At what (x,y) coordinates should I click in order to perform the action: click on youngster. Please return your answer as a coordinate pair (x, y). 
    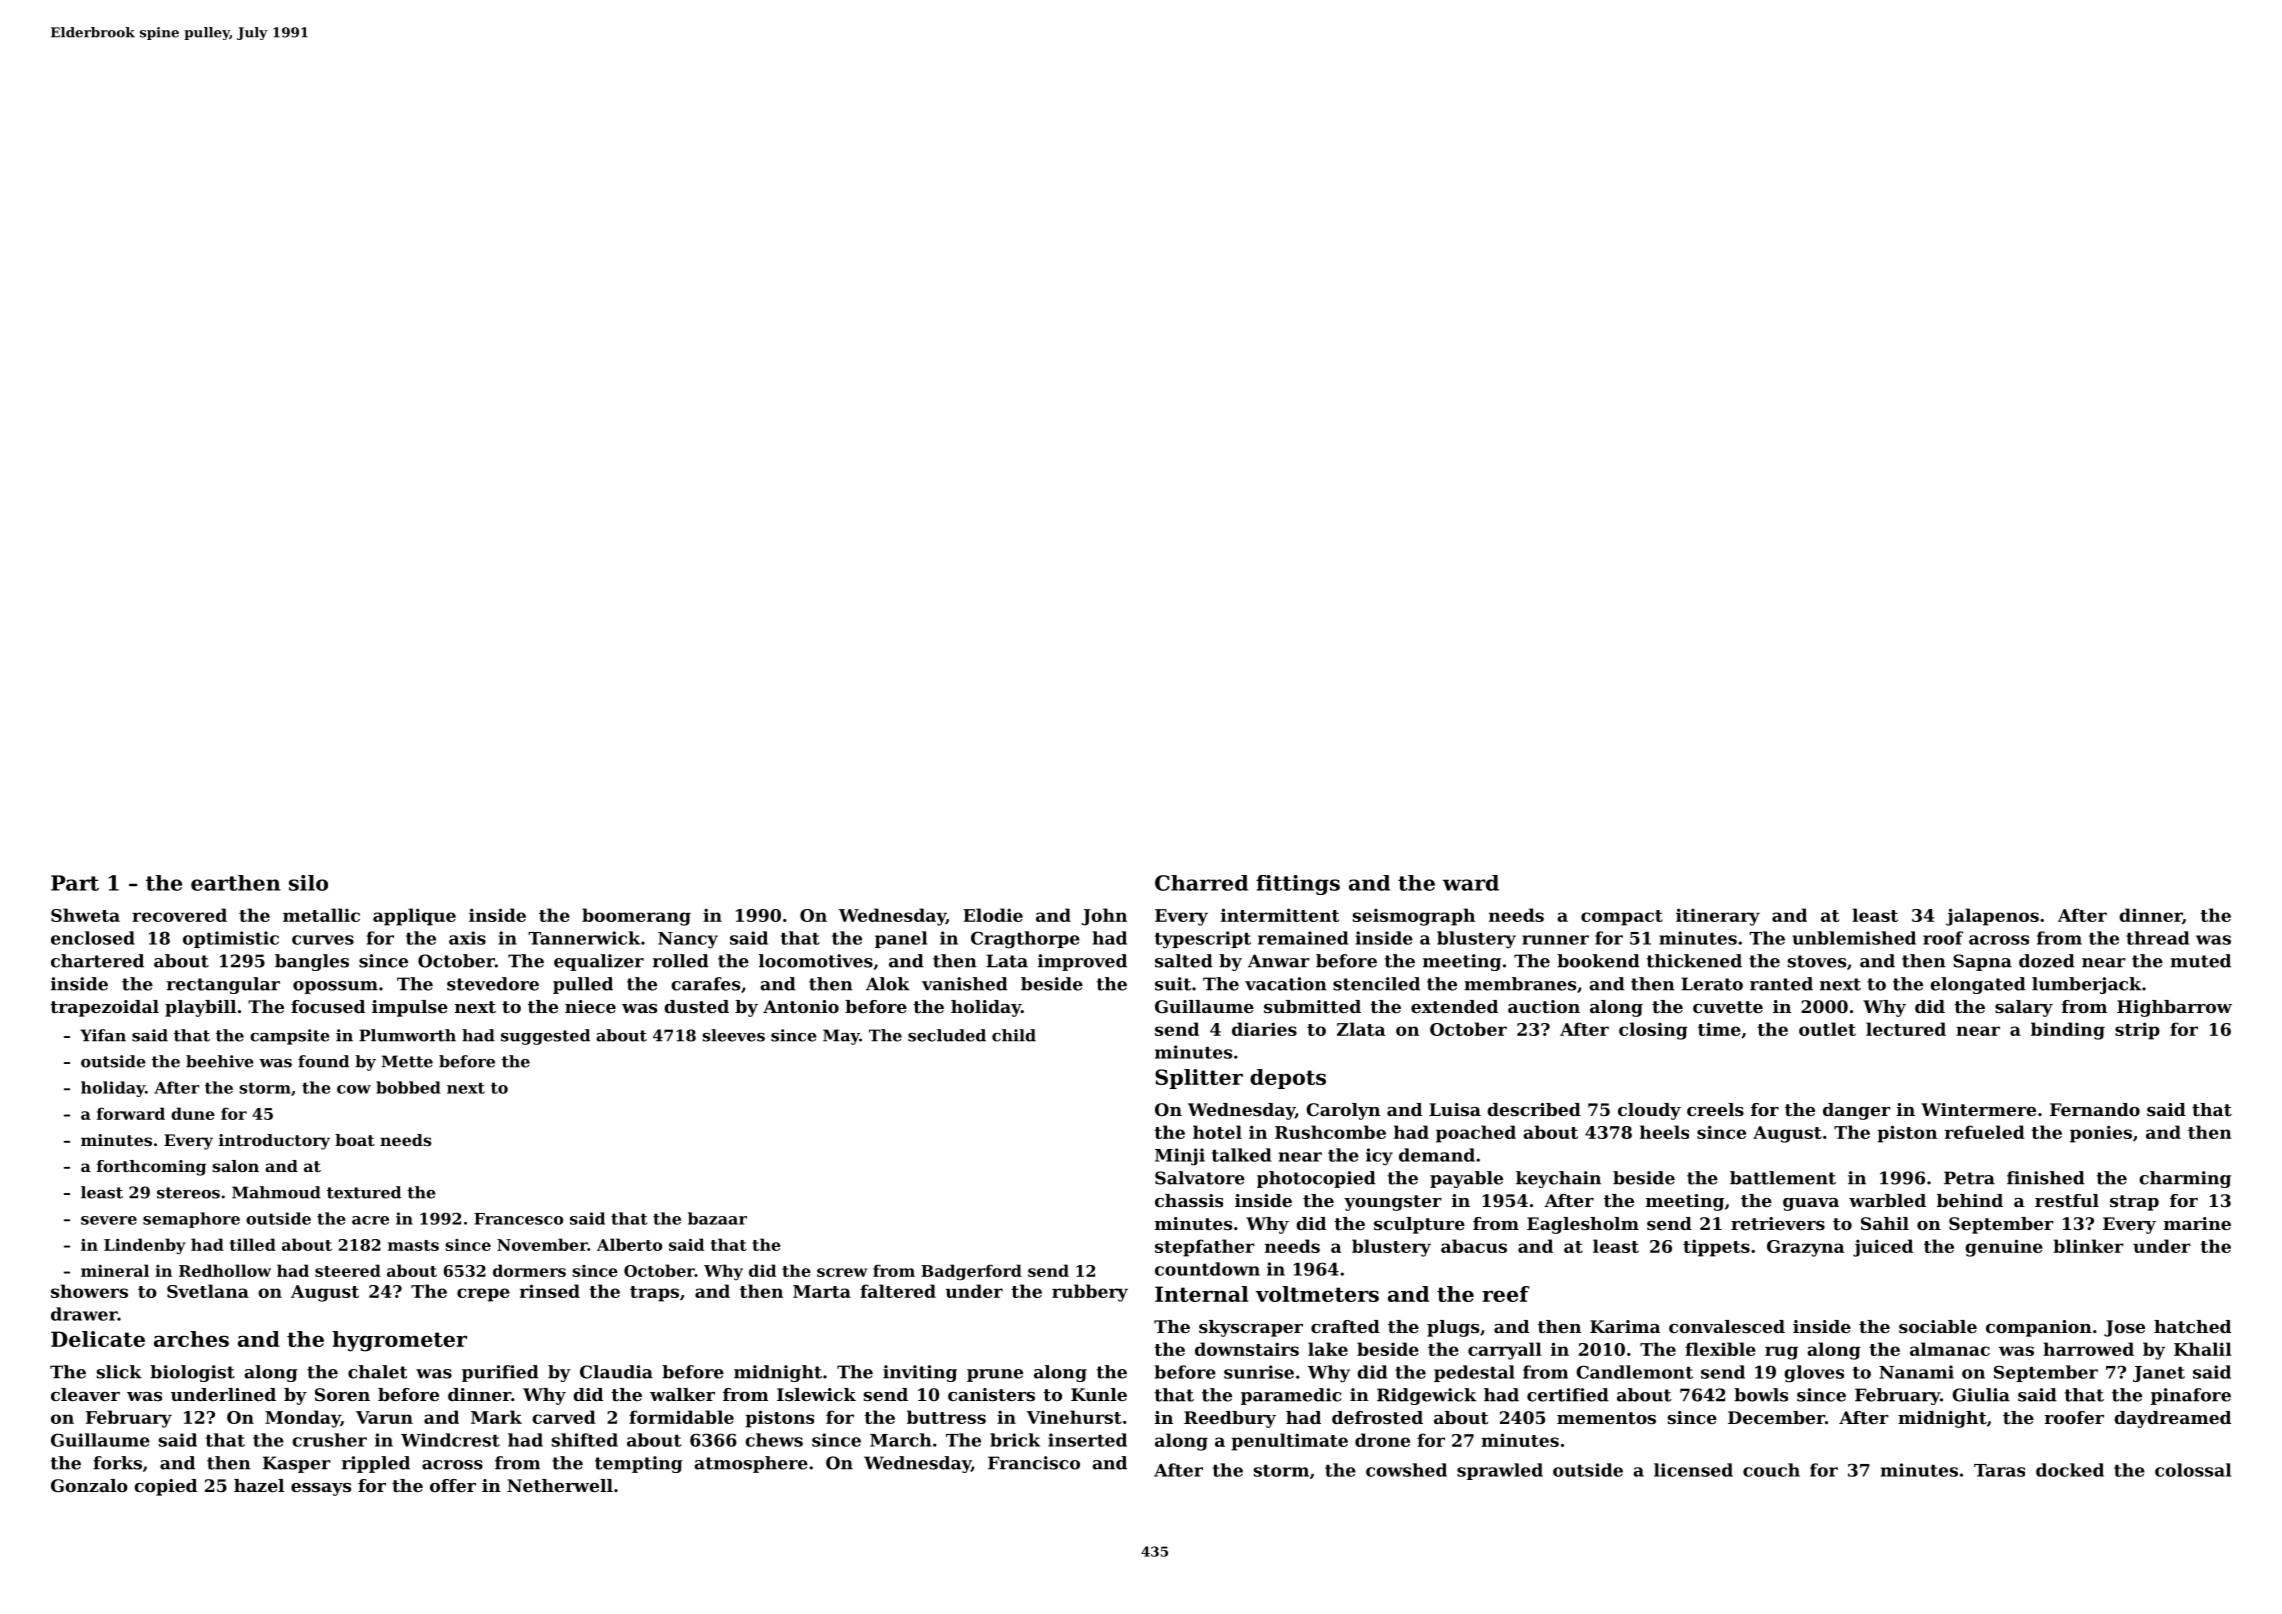
    Looking at the image, I should click on (1393, 1203).
